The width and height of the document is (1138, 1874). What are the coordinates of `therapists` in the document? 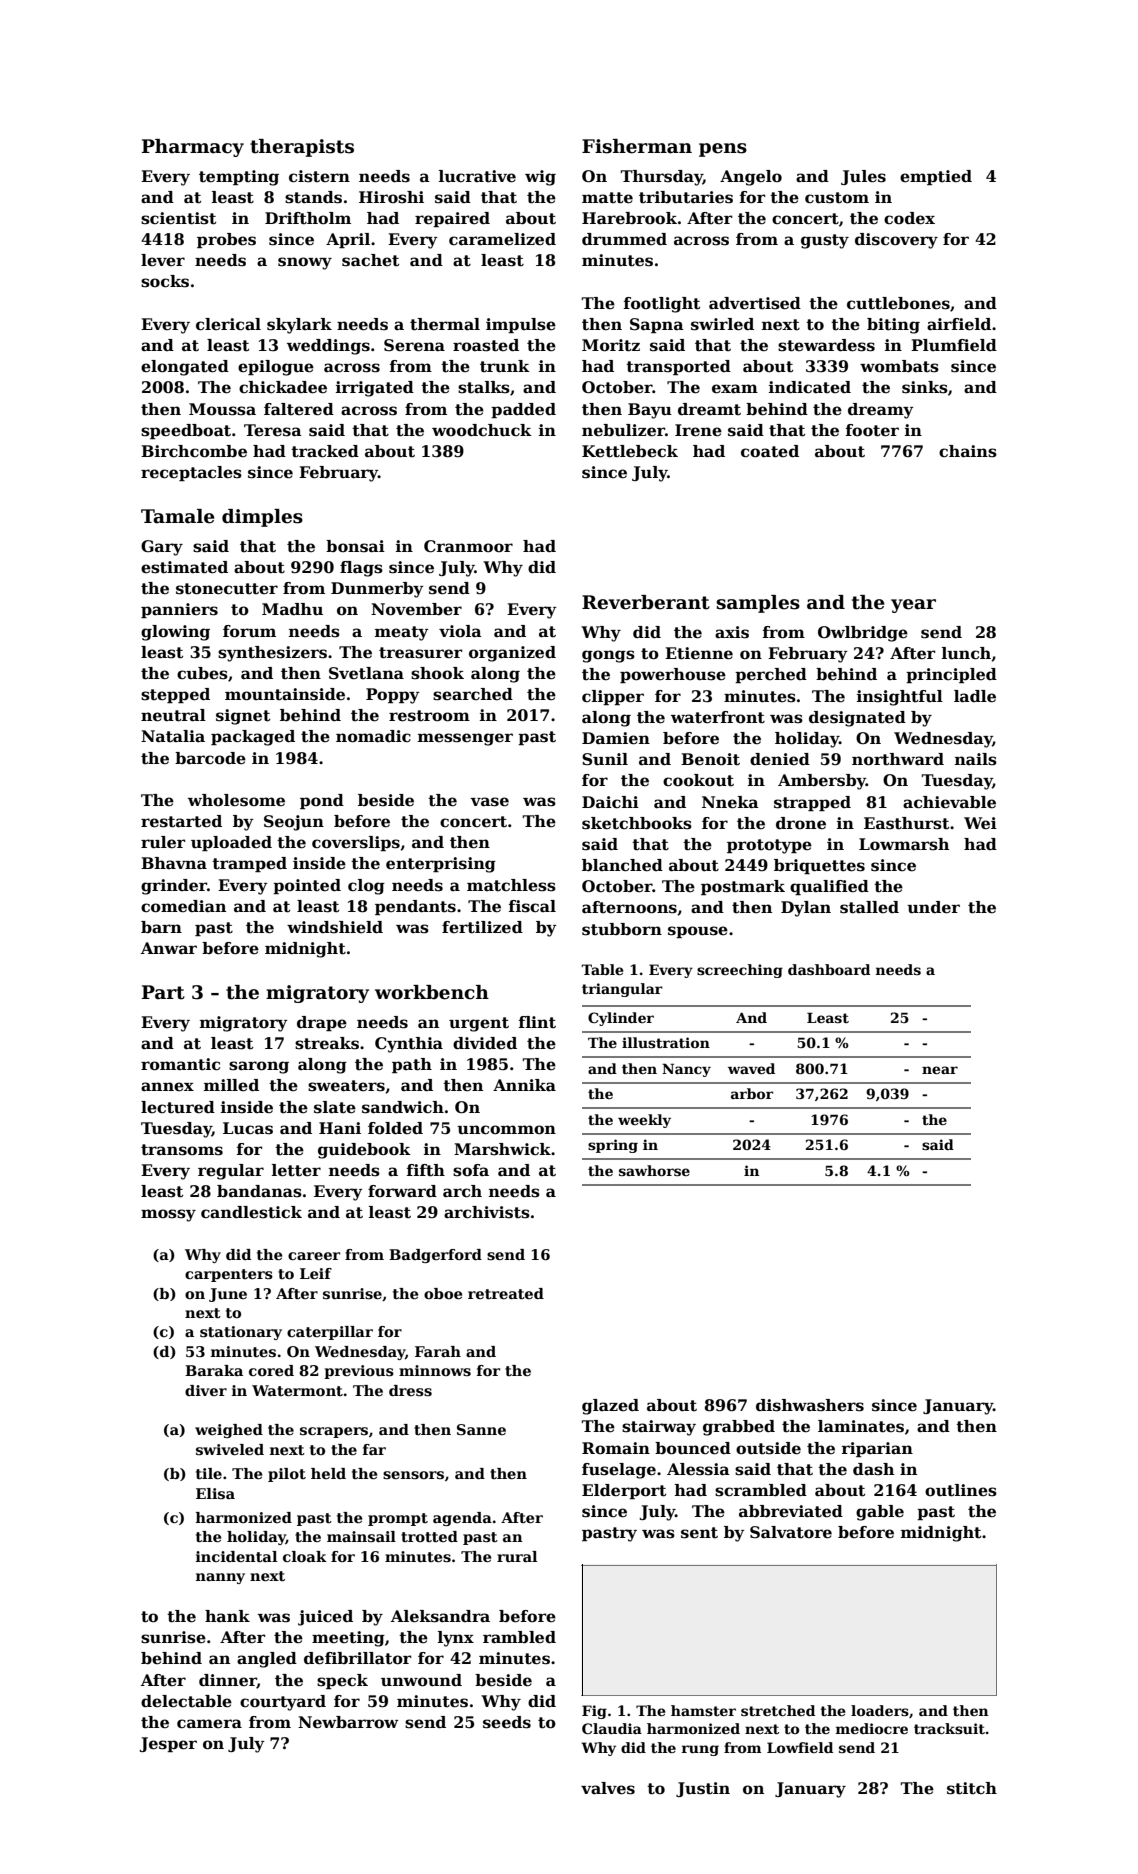 It's located at (302, 148).
